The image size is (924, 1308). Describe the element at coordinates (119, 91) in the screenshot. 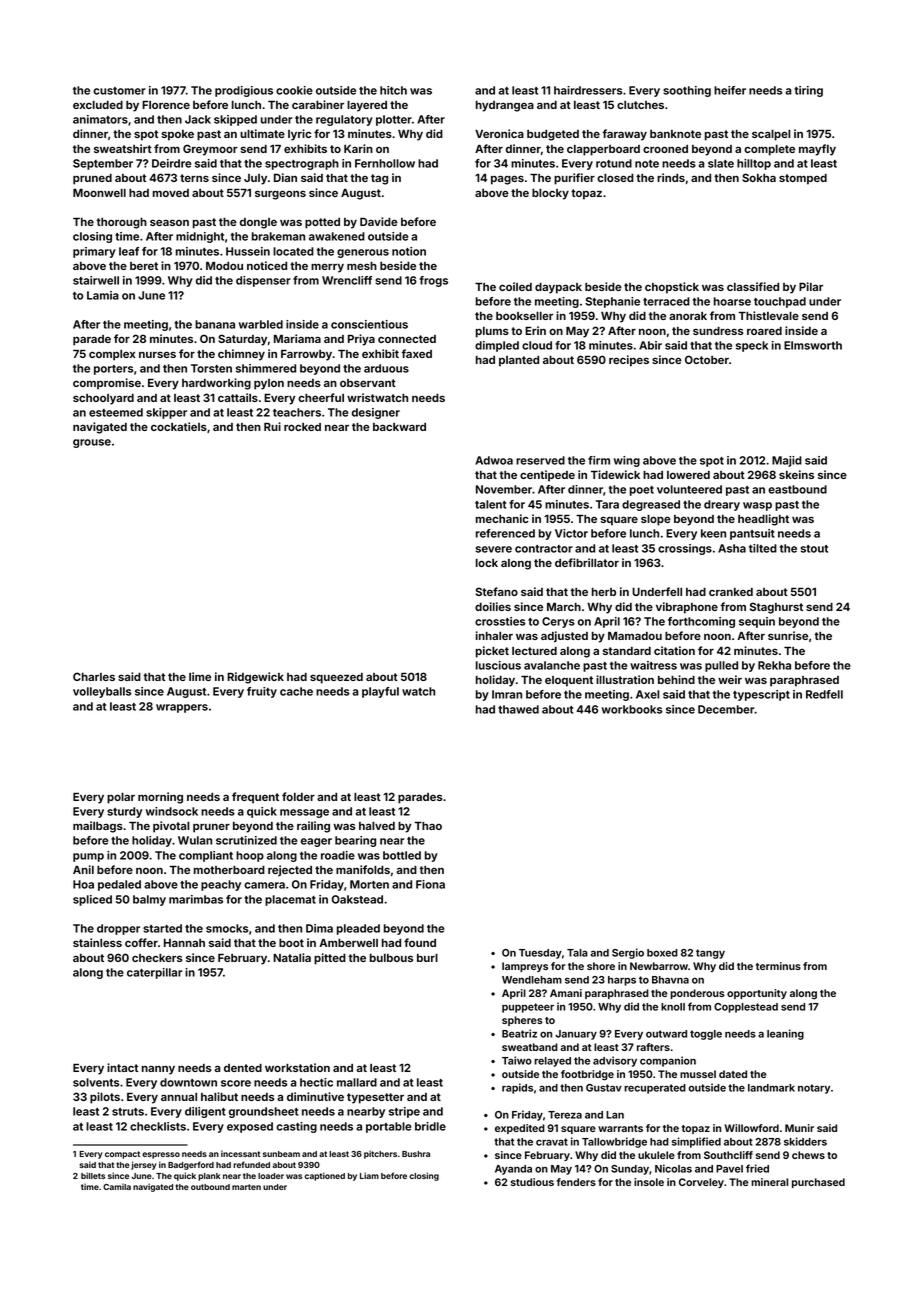

I see `customer` at that location.
